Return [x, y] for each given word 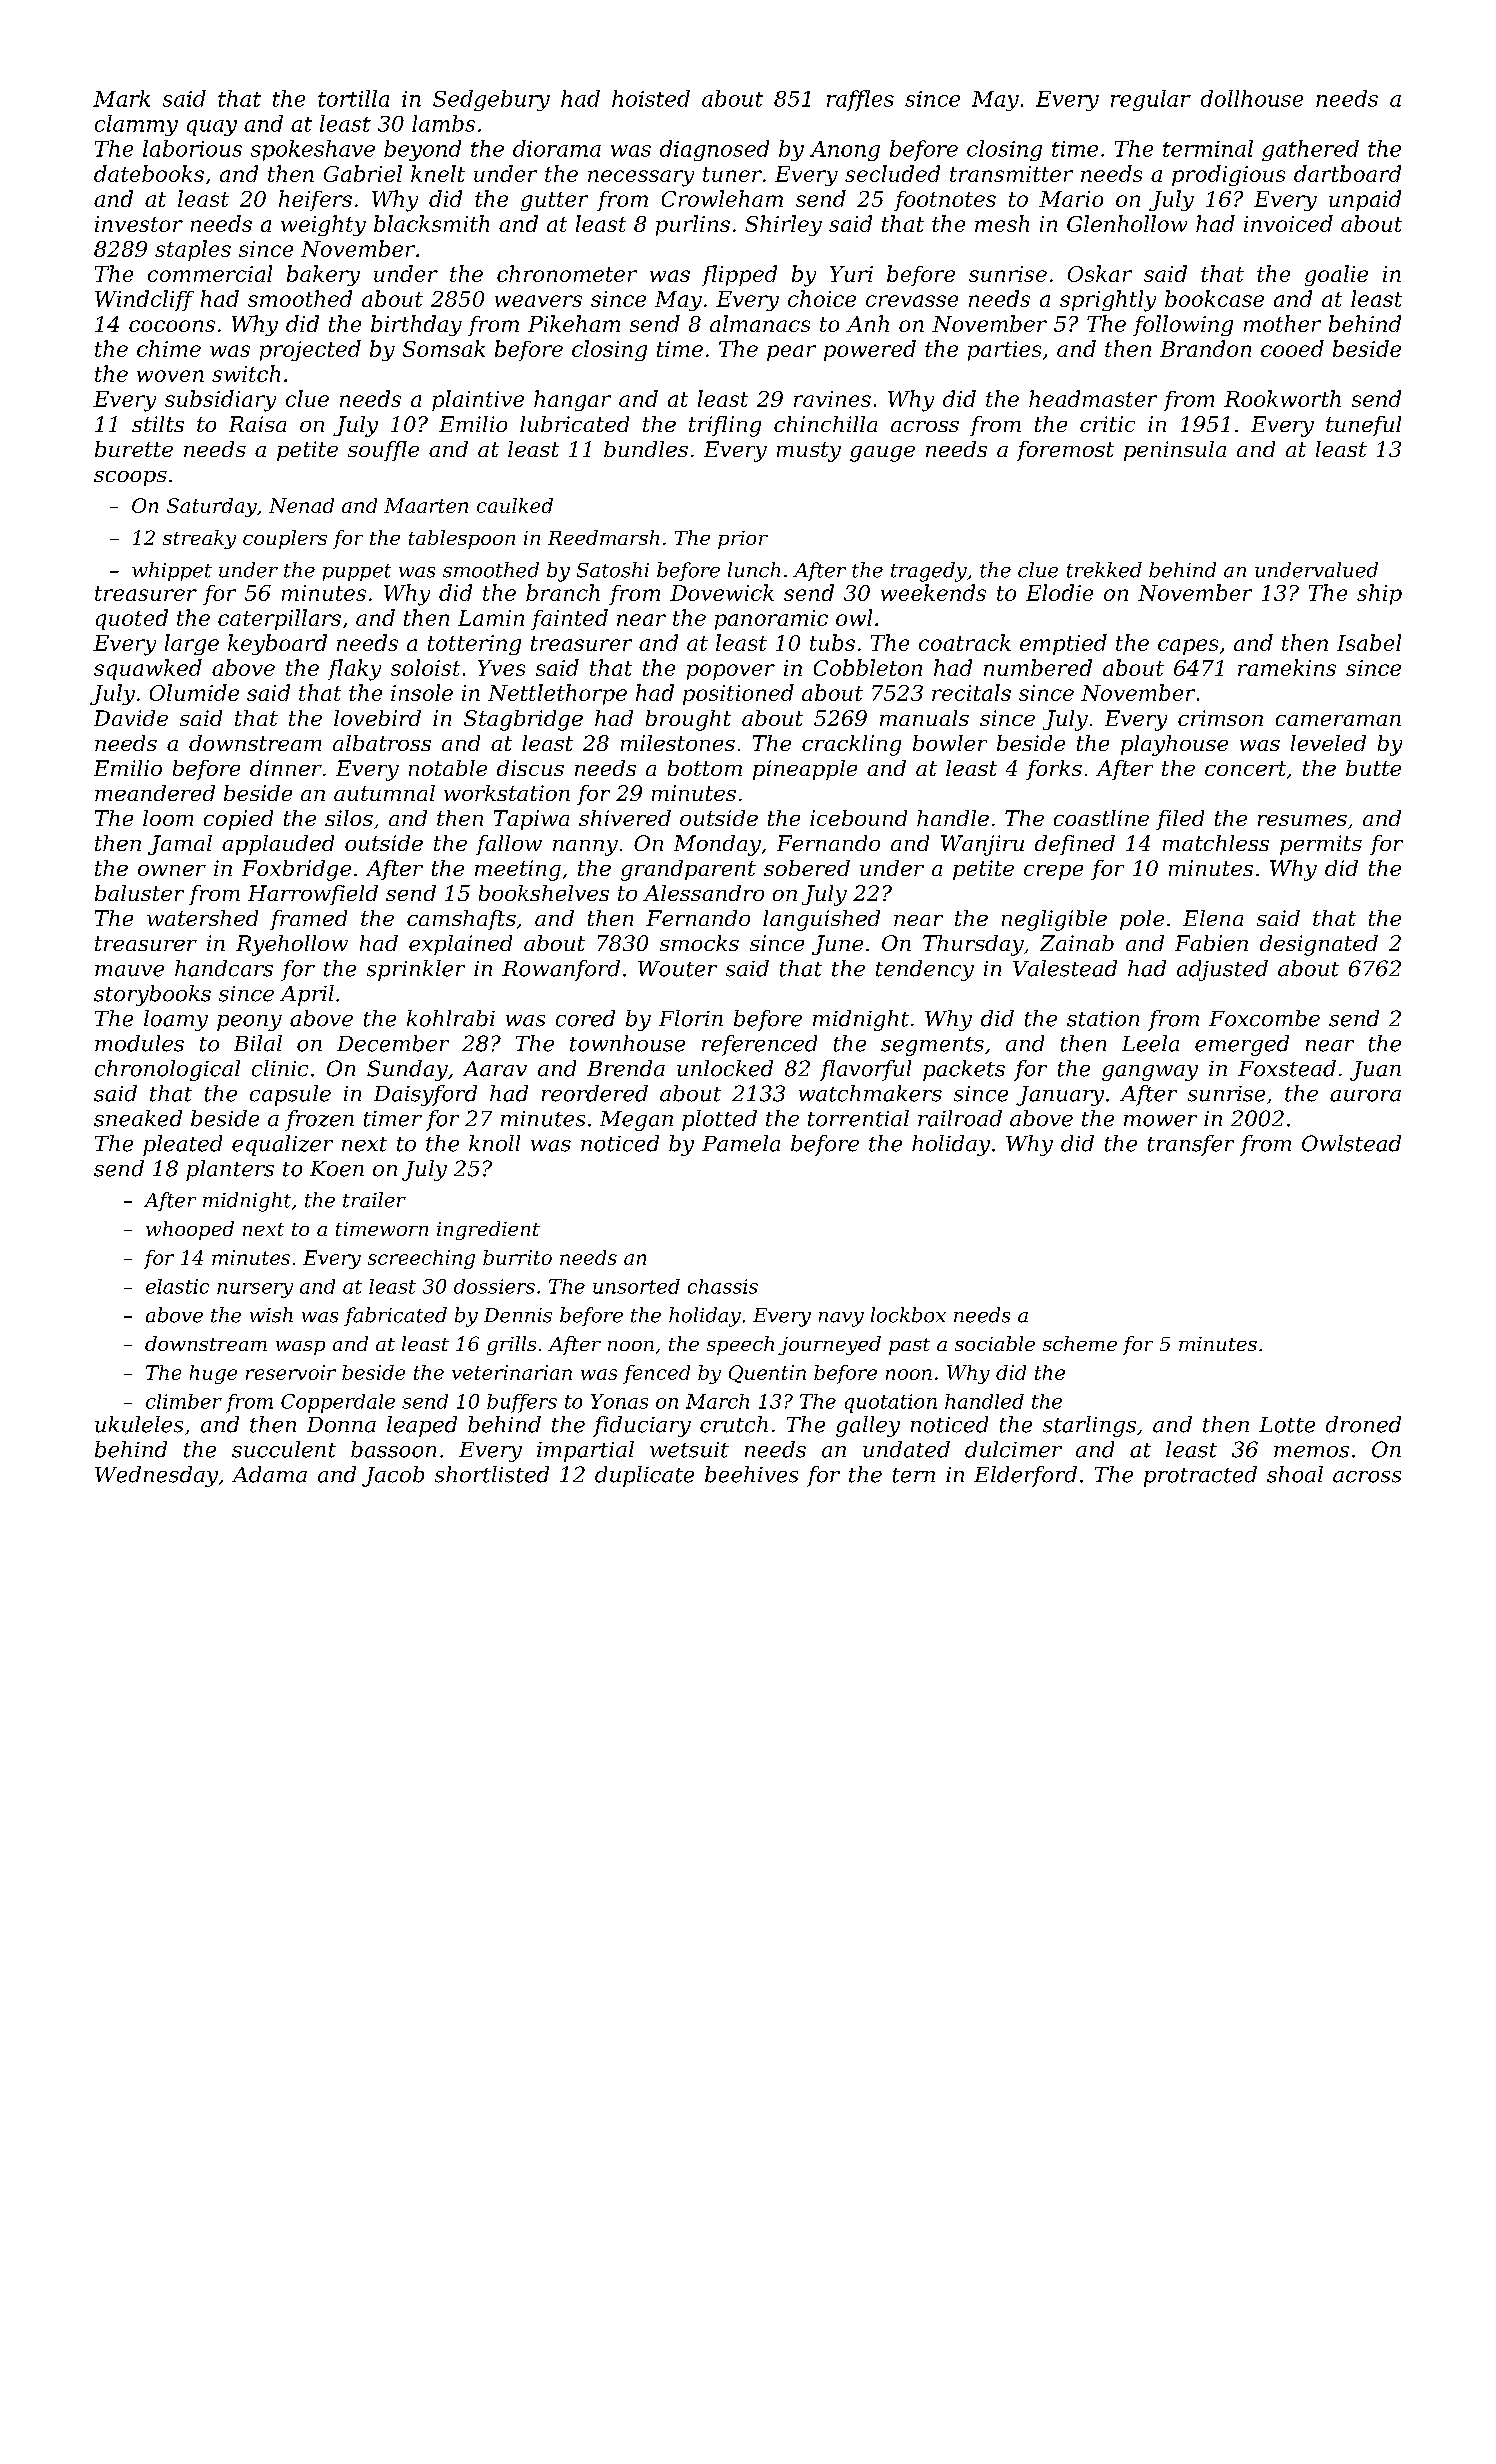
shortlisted [492, 1474]
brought [688, 720]
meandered [155, 793]
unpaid [1365, 200]
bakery [323, 275]
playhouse [1174, 745]
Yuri [851, 274]
